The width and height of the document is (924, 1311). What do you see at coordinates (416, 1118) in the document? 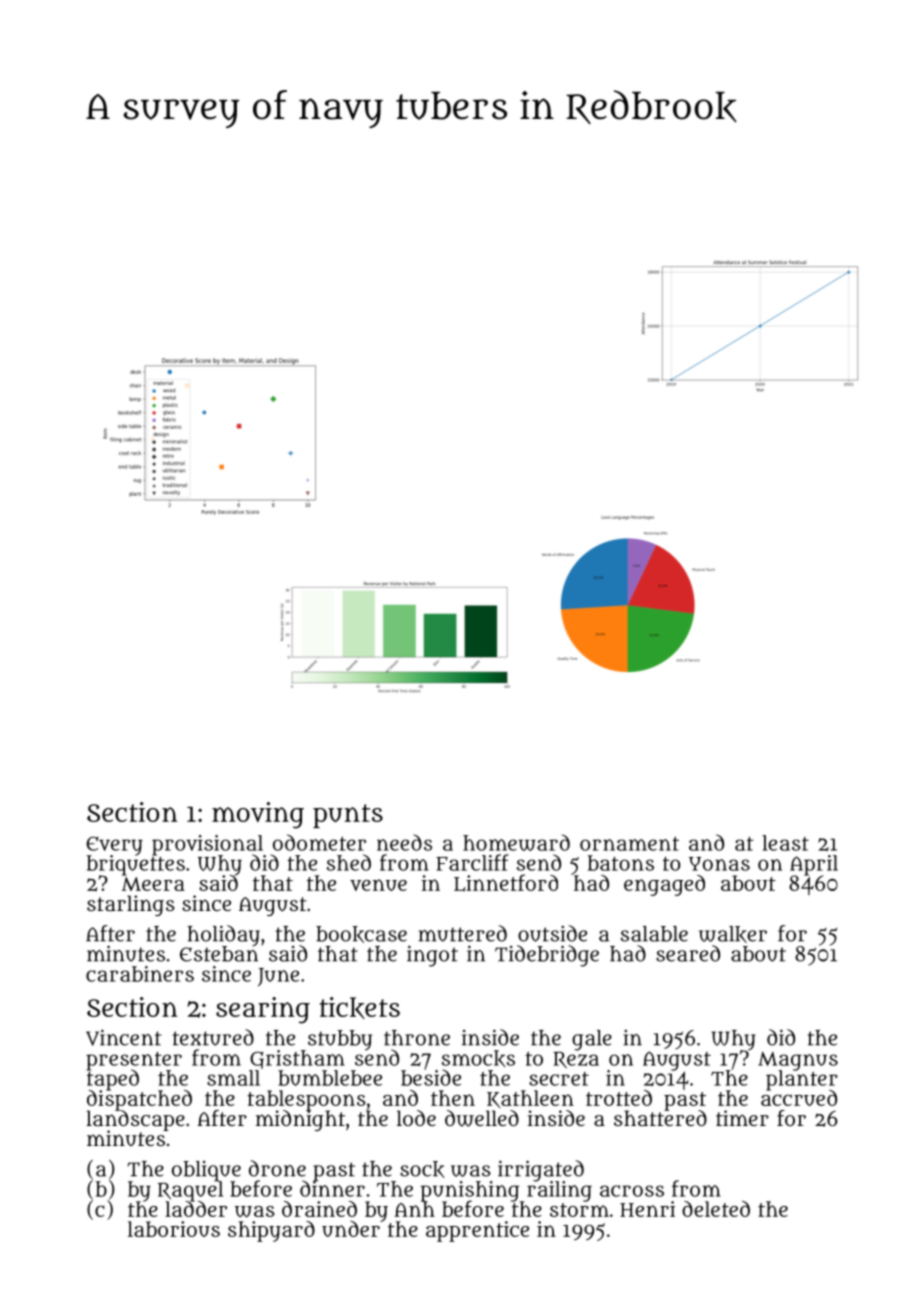
I see `lode` at bounding box center [416, 1118].
